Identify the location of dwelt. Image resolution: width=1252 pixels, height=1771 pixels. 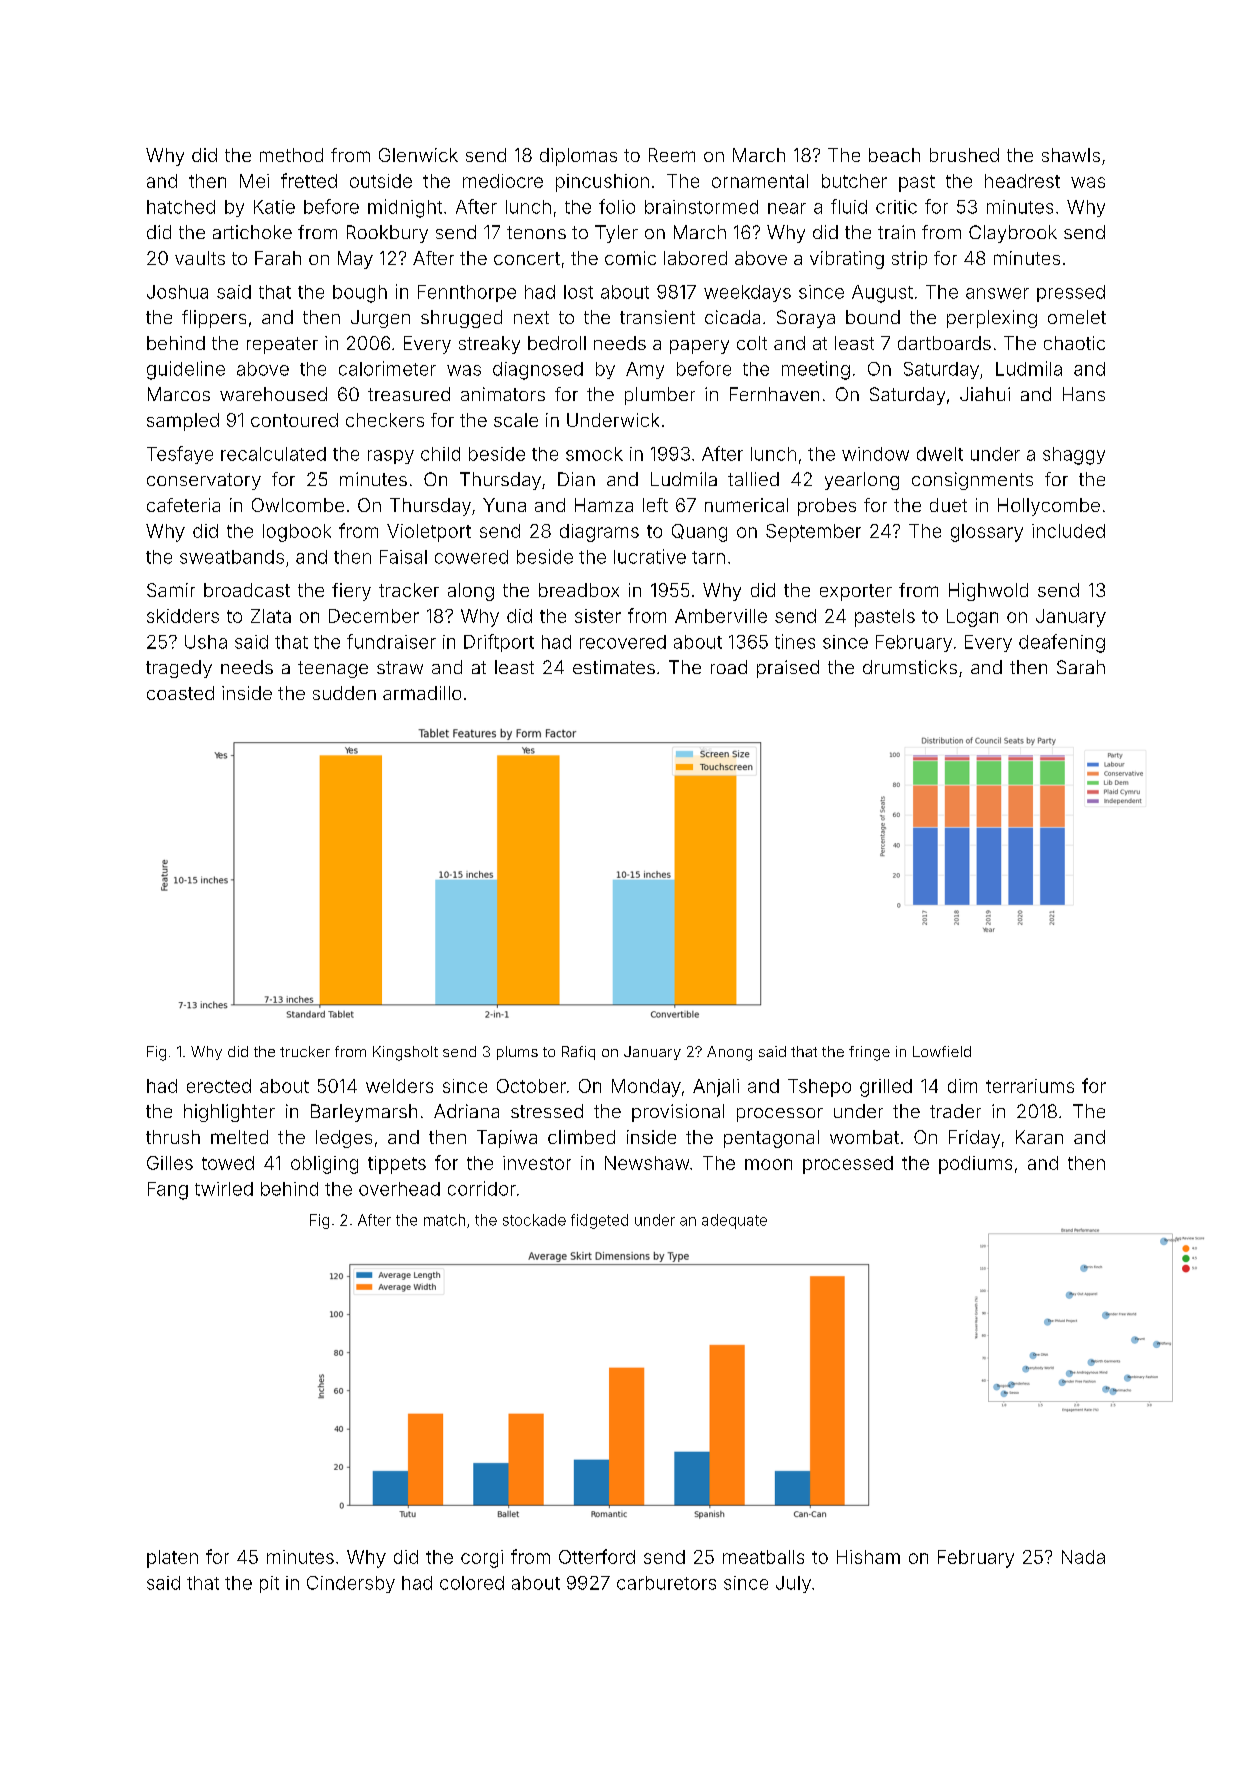
(940, 454).
